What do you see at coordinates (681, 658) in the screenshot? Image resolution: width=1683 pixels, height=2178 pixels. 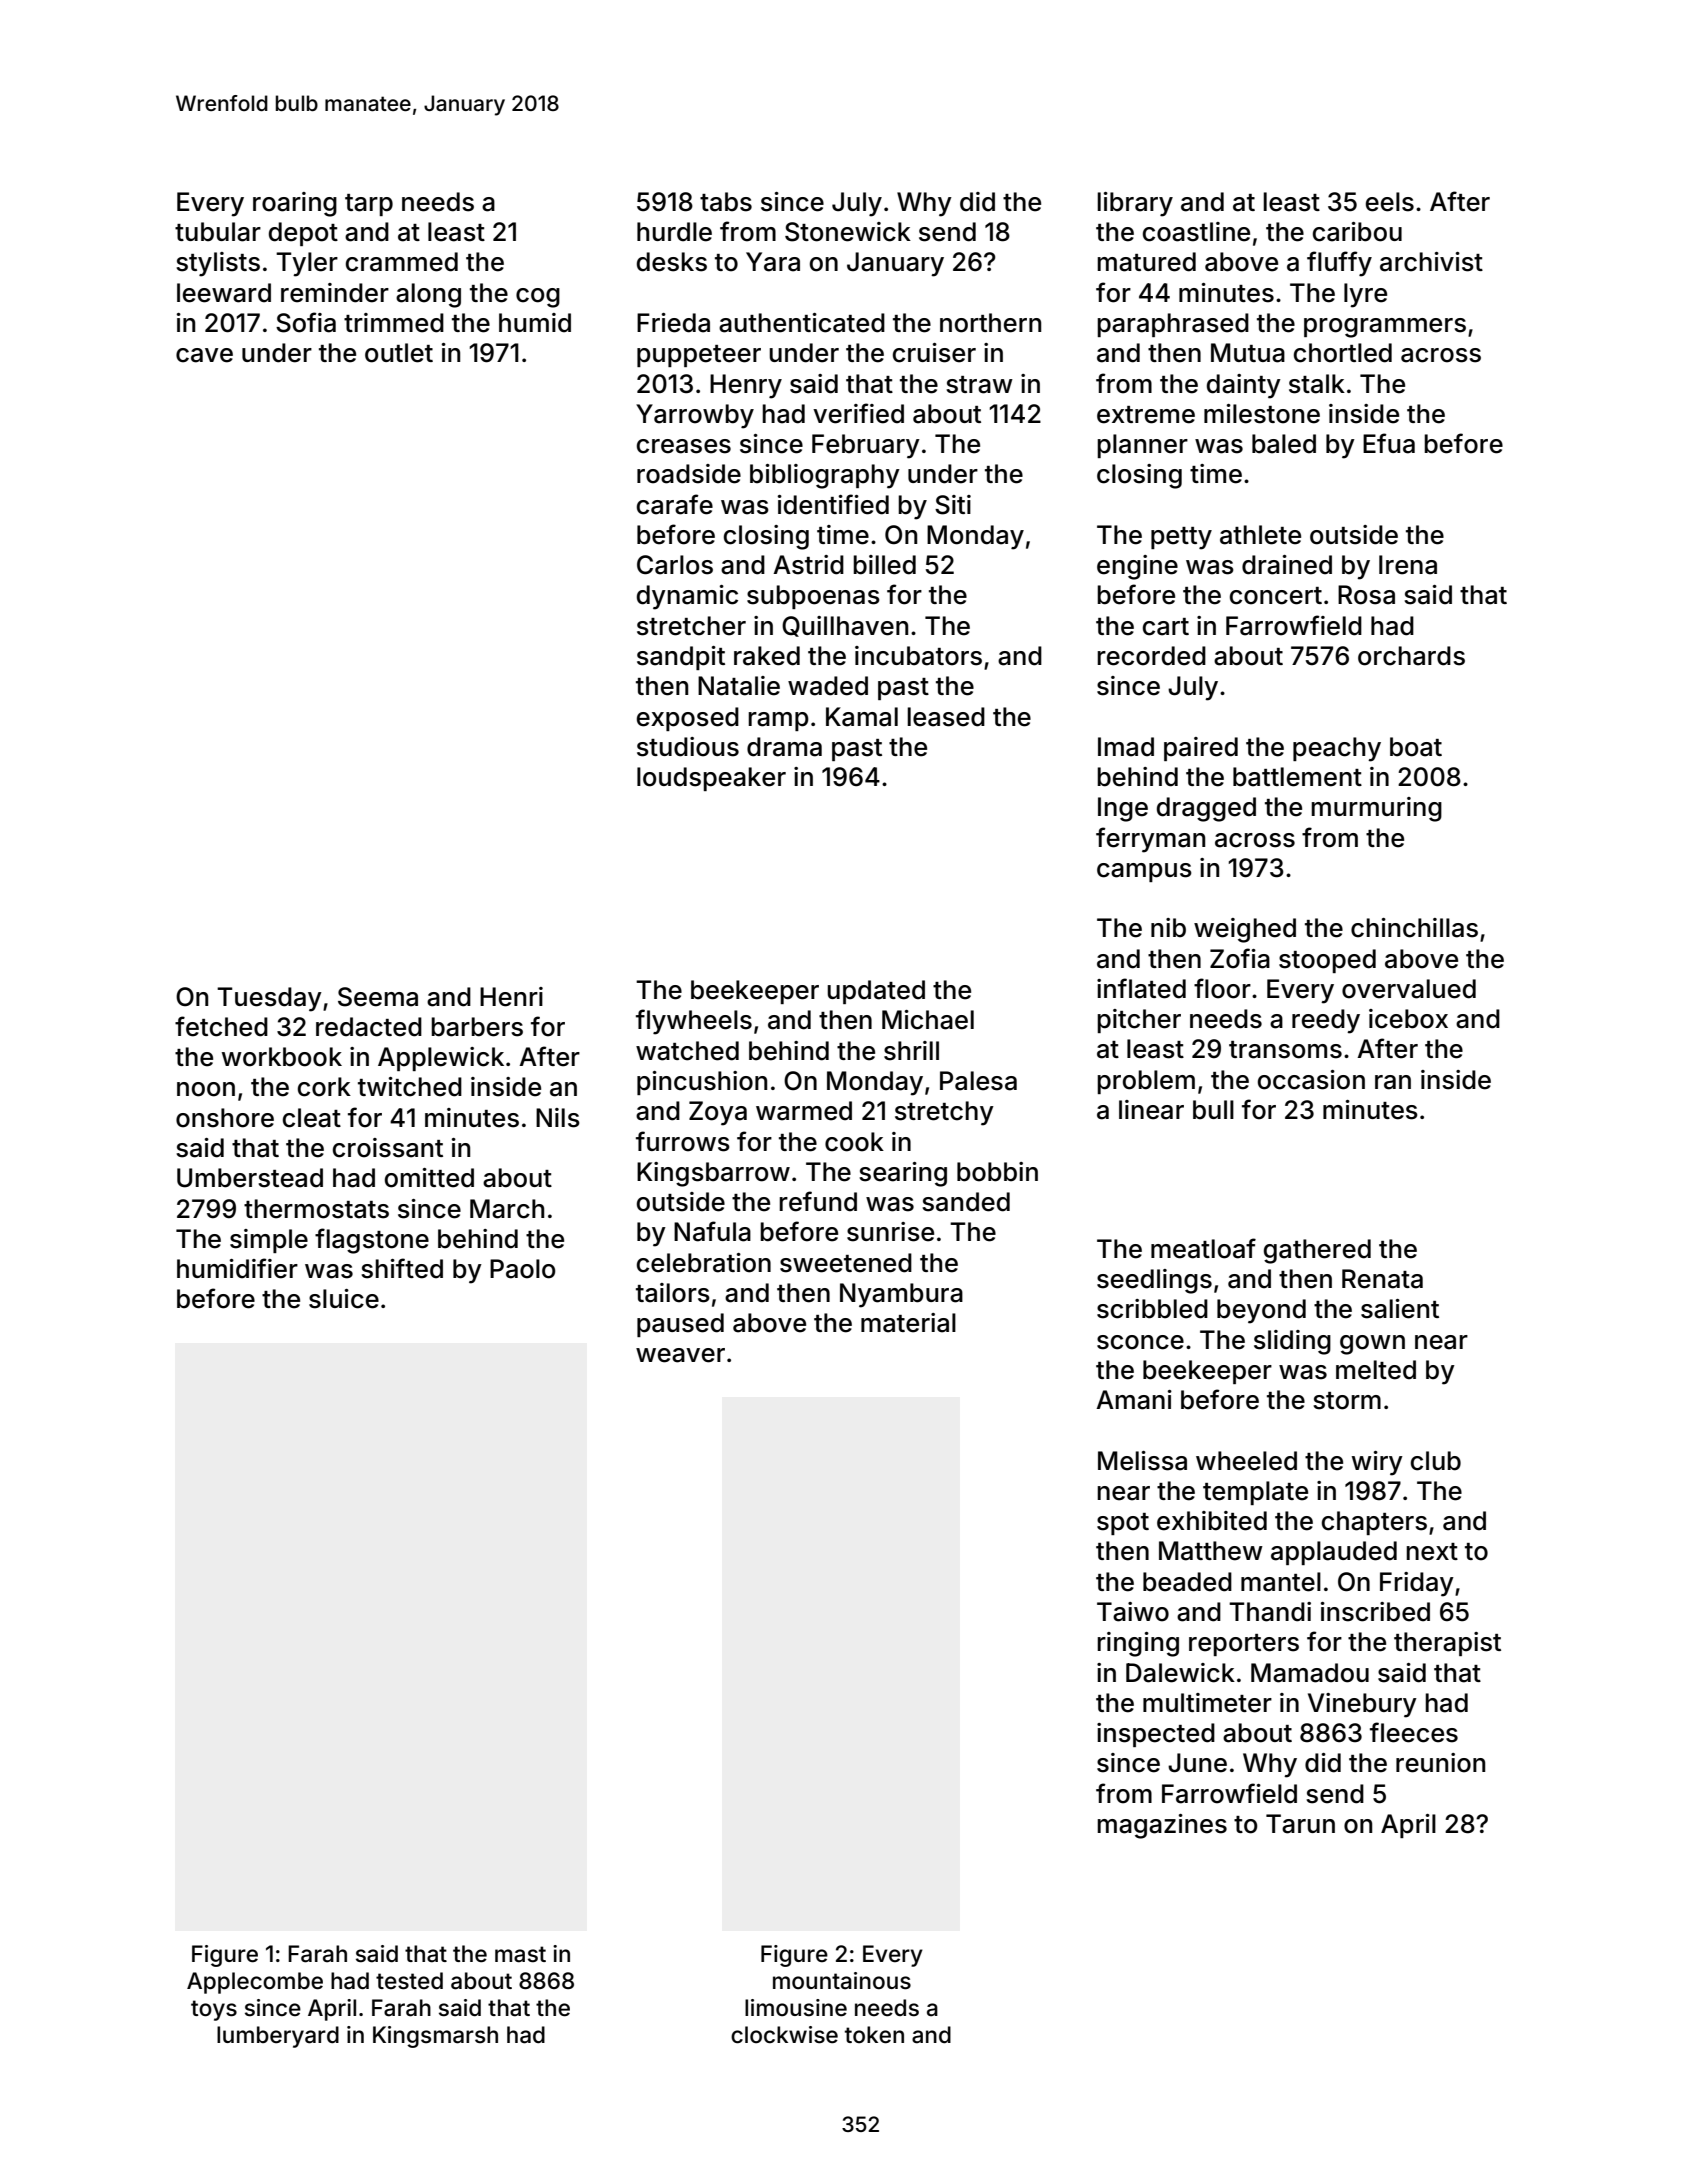 I see `sandpit` at bounding box center [681, 658].
